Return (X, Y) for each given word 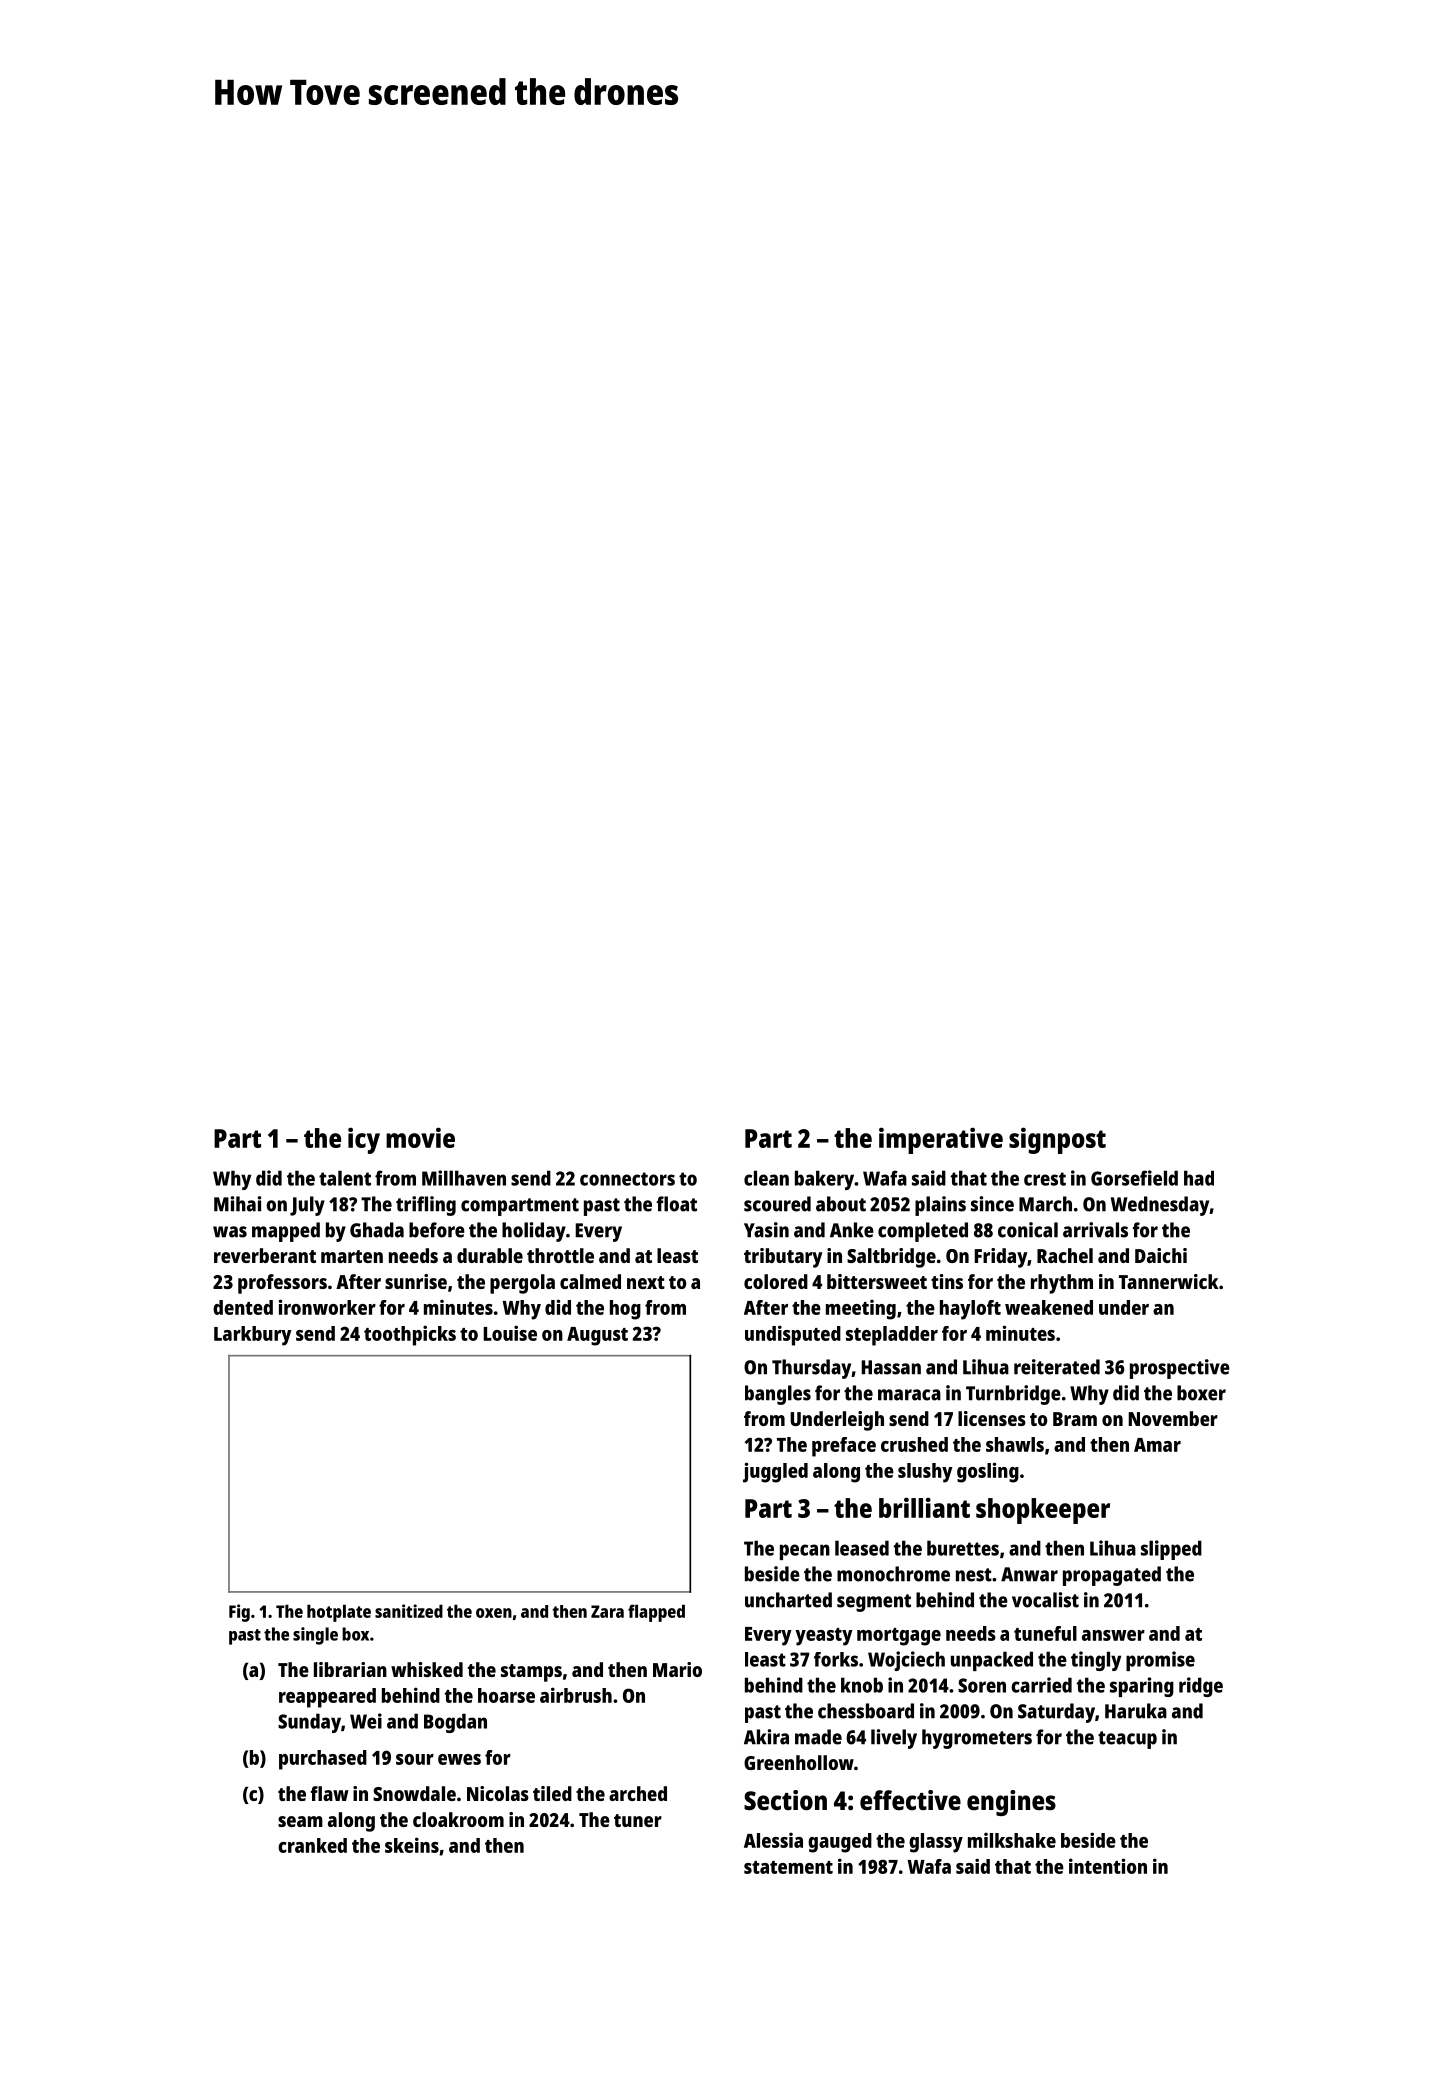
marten (352, 1256)
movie (420, 1137)
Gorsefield (1134, 1178)
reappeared (327, 1698)
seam (300, 1821)
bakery (824, 1180)
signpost (1057, 1140)
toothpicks (410, 1335)
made (818, 1737)
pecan (805, 1552)
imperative (941, 1140)
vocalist (1045, 1600)
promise (1160, 1661)
